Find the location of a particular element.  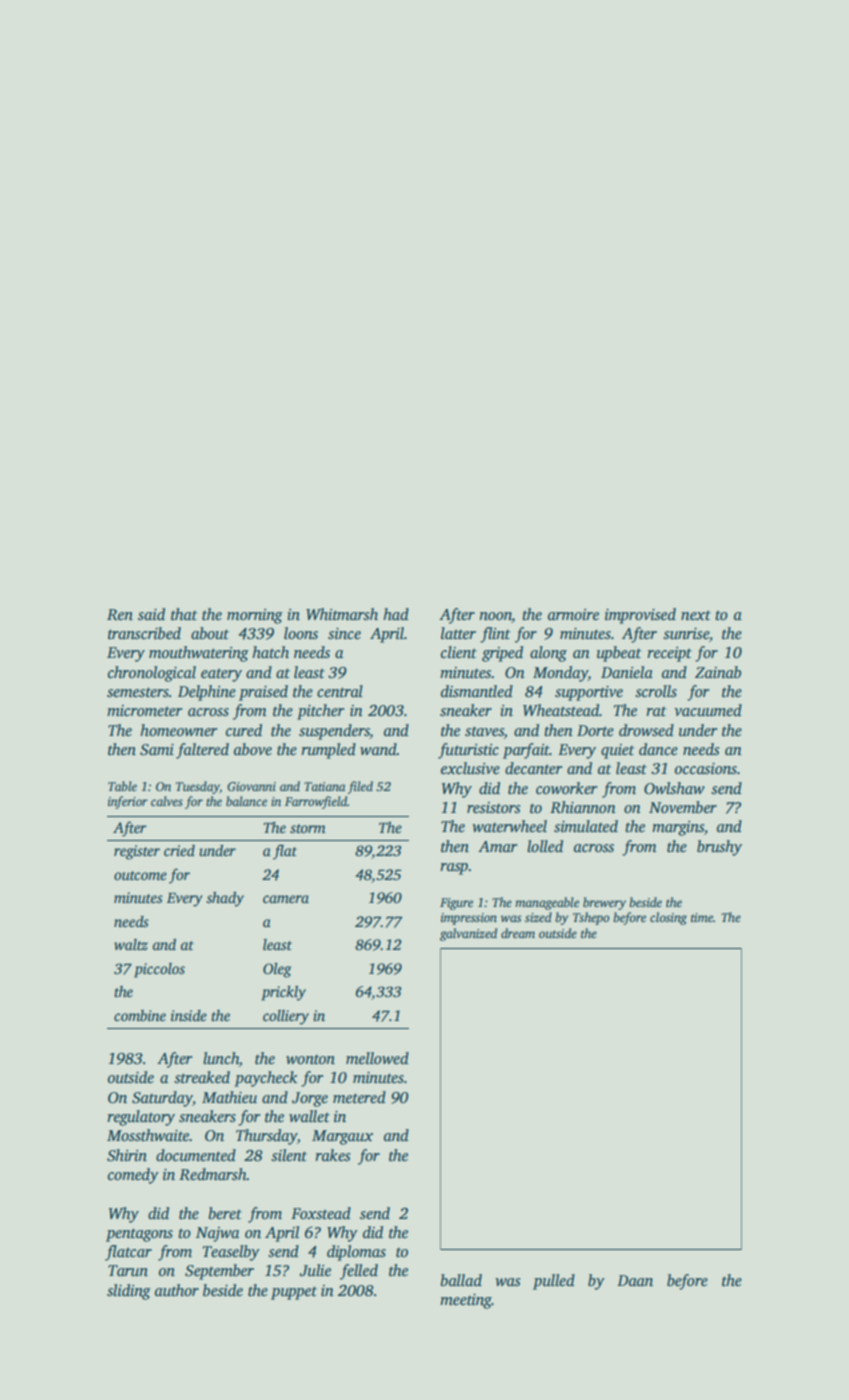

praised is located at coordinates (263, 693).
